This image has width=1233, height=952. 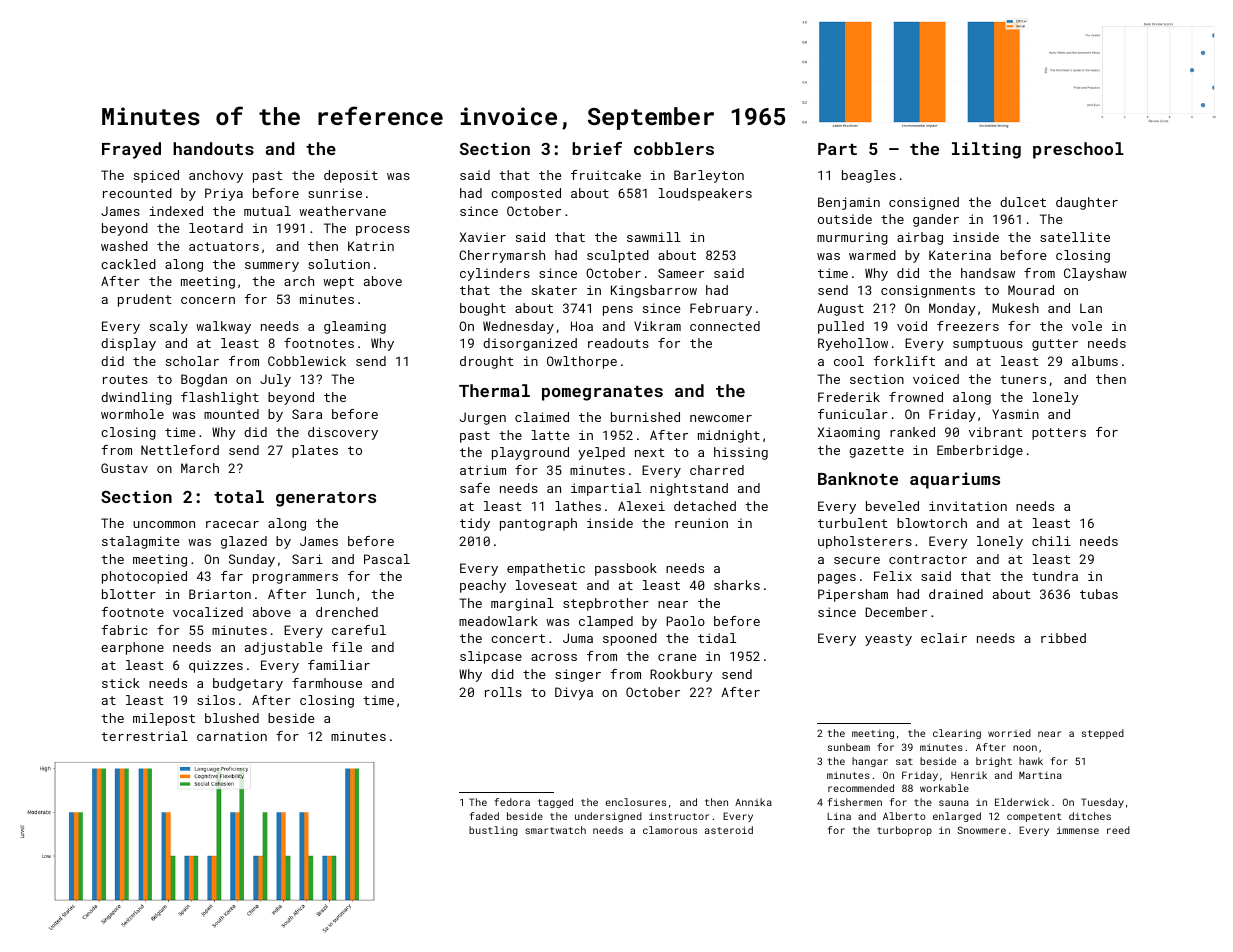 I want to click on daughter, so click(x=1087, y=203).
